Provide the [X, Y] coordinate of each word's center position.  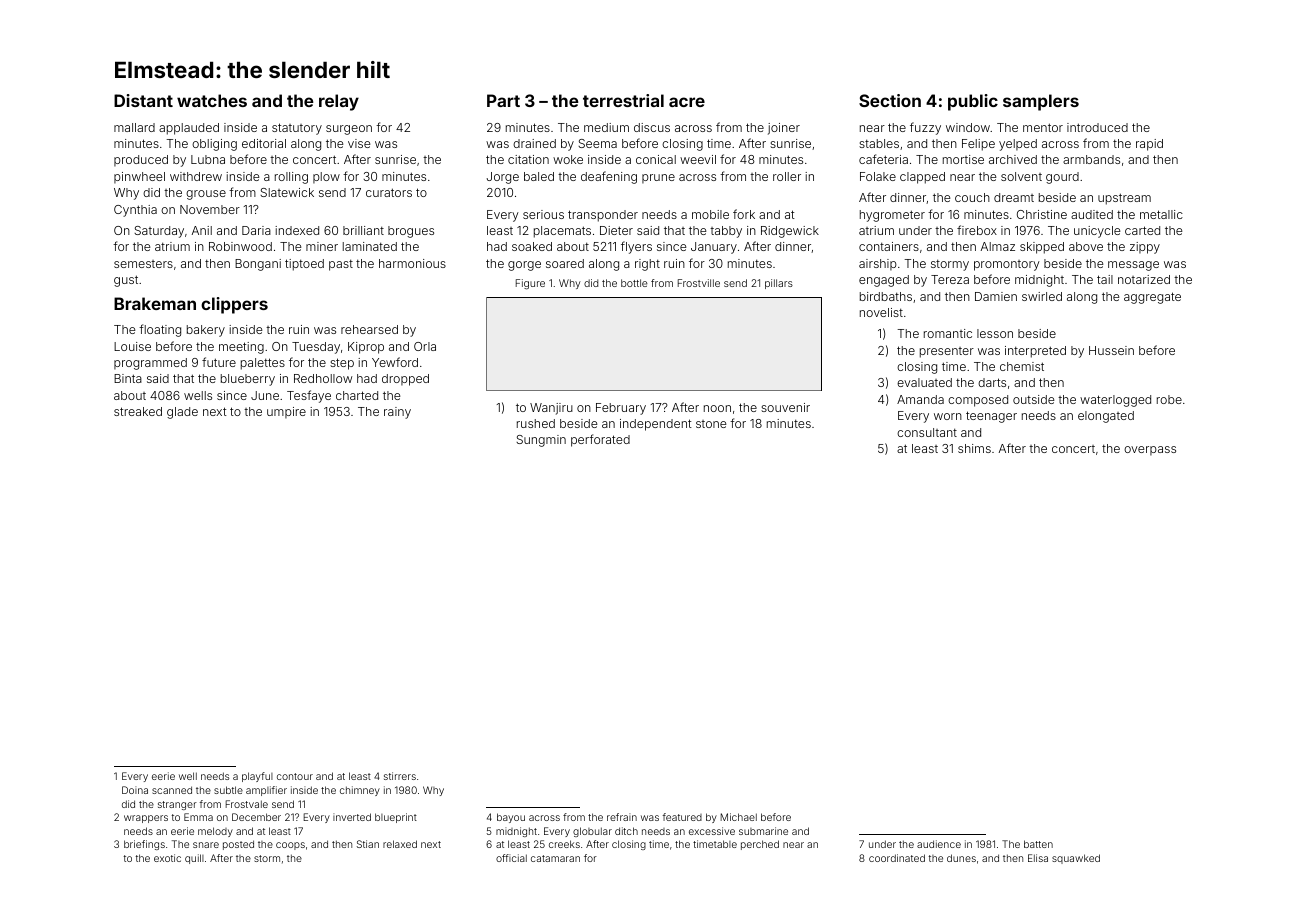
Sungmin [541, 441]
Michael [738, 817]
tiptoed [304, 265]
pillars [779, 284]
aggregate [1152, 298]
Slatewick [287, 192]
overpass [1150, 451]
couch [972, 197]
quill [194, 859]
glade [182, 413]
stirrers [400, 776]
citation [528, 159]
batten [1038, 844]
